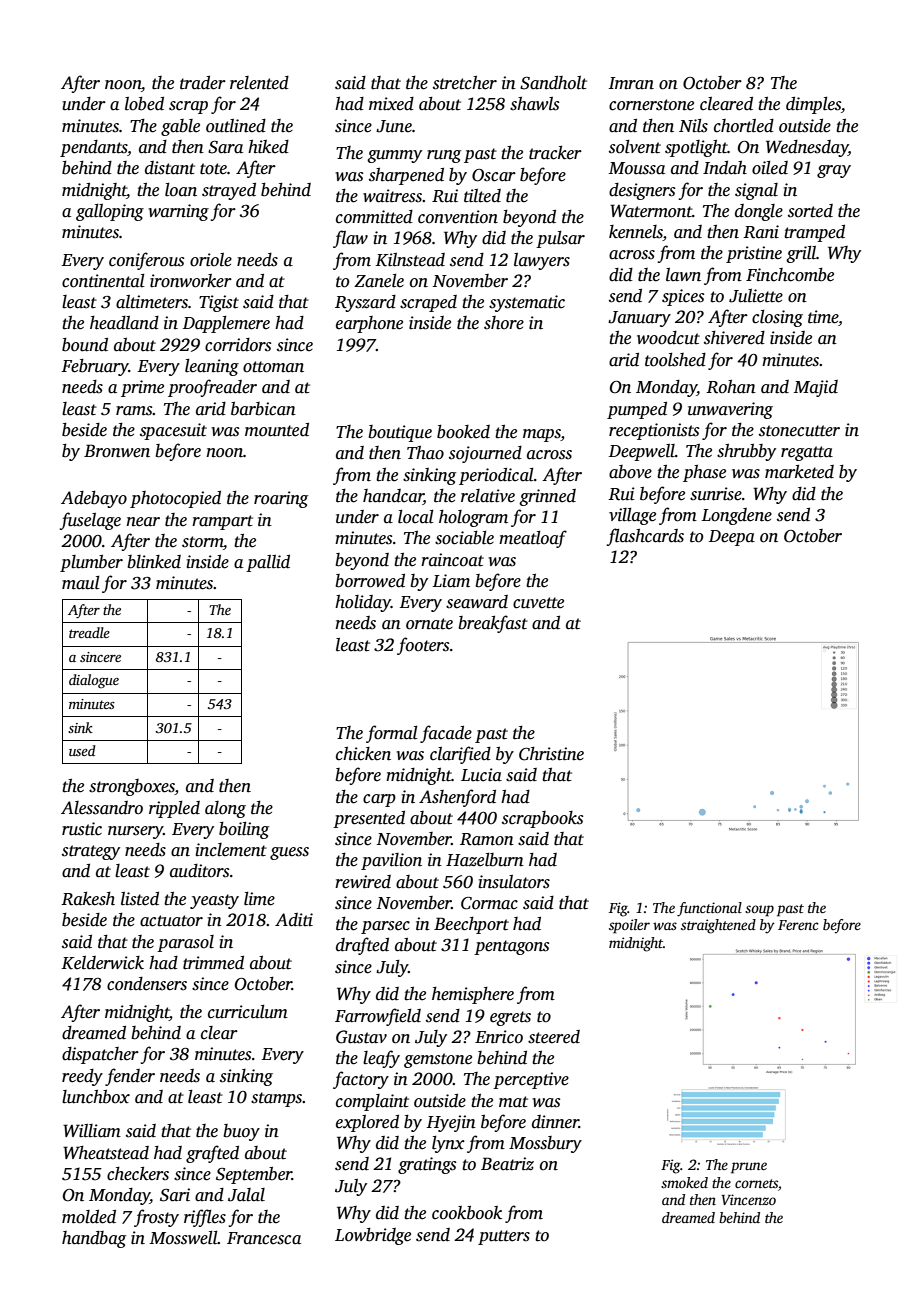 This image has height=1308, width=924. Describe the element at coordinates (132, 787) in the image. I see `strongboxes` at that location.
